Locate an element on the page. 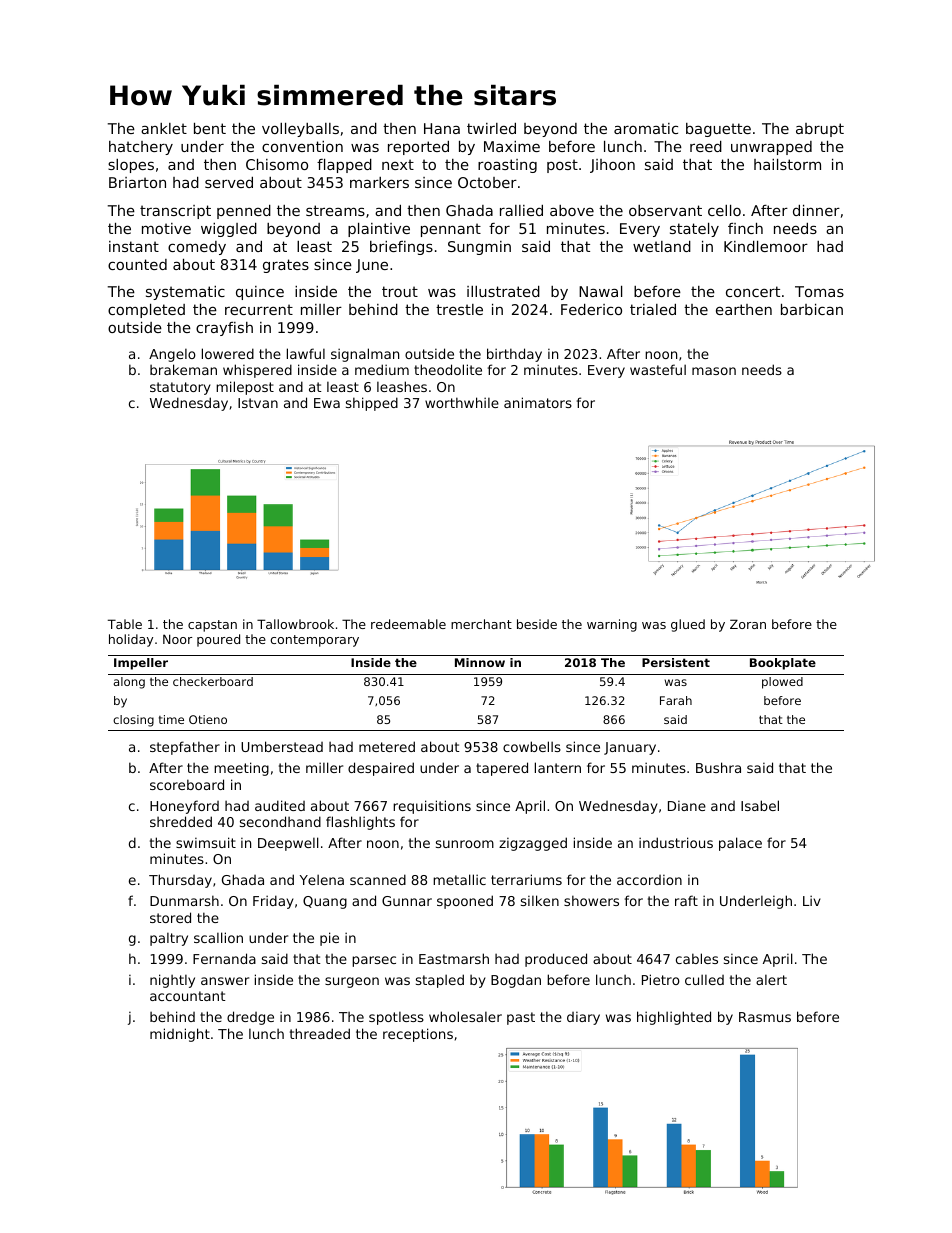 This page has width=952, height=1233. zigzagged is located at coordinates (533, 844).
